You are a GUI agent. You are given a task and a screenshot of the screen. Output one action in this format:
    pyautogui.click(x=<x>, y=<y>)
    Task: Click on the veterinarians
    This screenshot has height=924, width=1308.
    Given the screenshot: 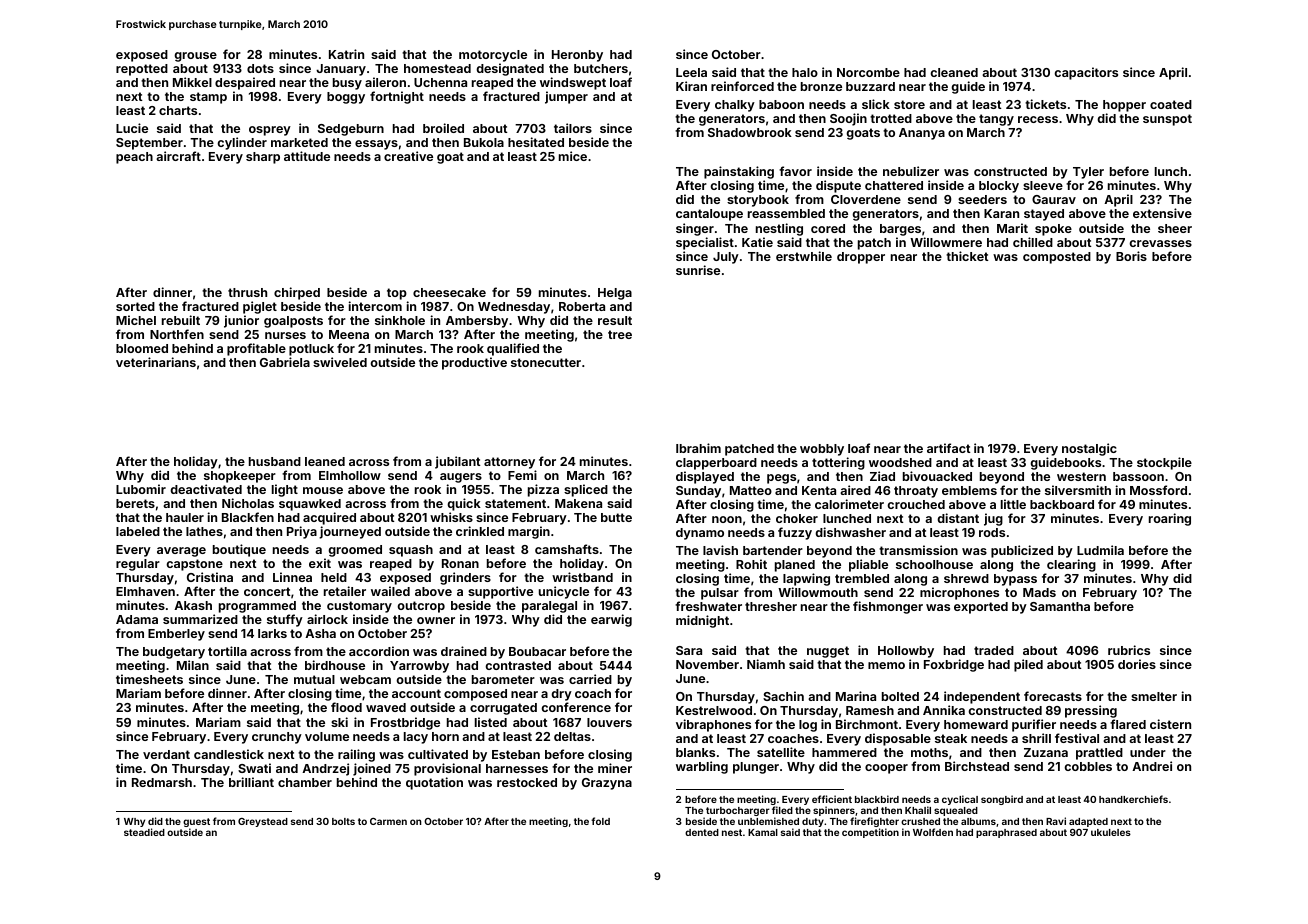 What is the action you would take?
    pyautogui.click(x=156, y=362)
